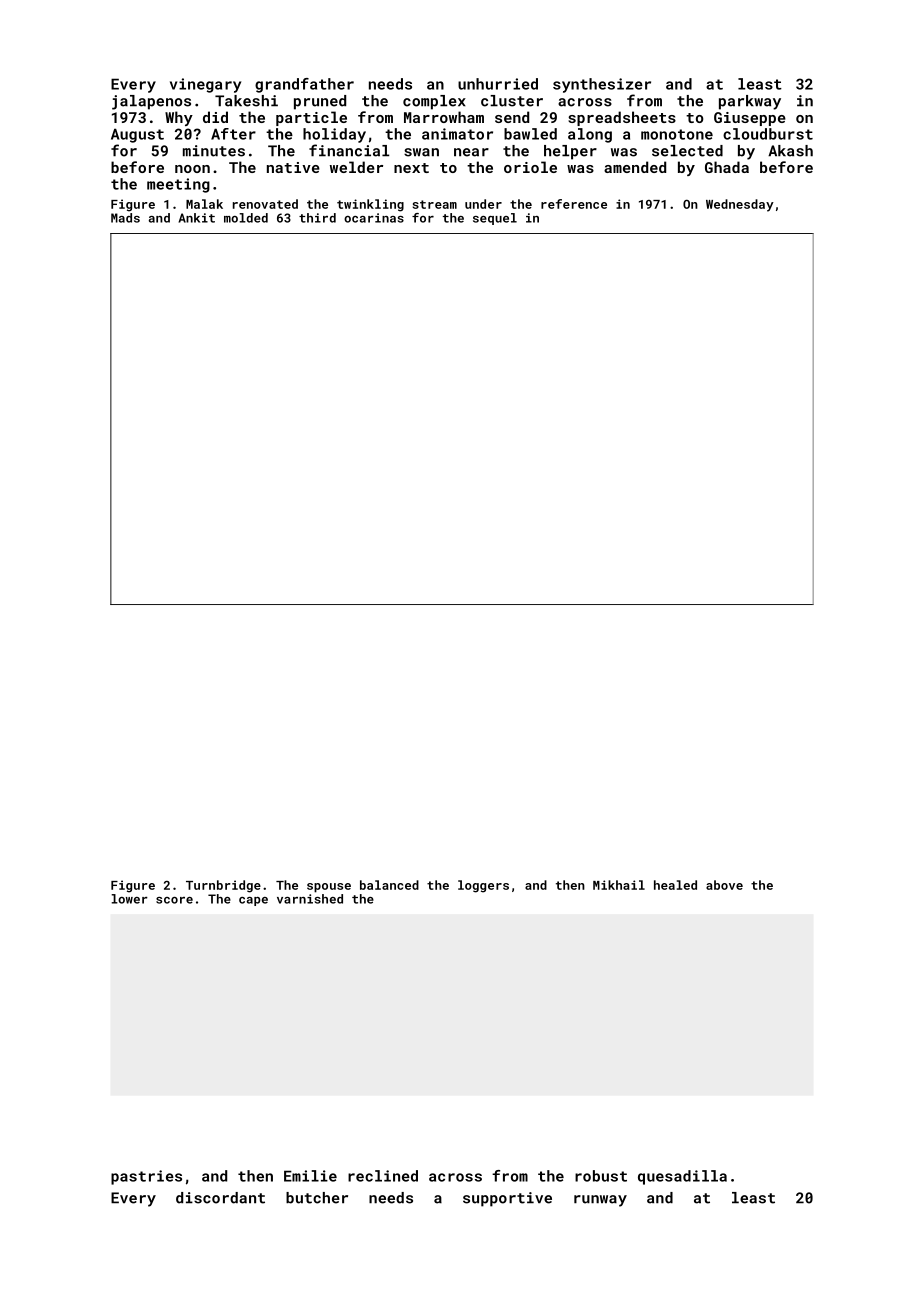  What do you see at coordinates (129, 899) in the page?
I see `lower` at bounding box center [129, 899].
